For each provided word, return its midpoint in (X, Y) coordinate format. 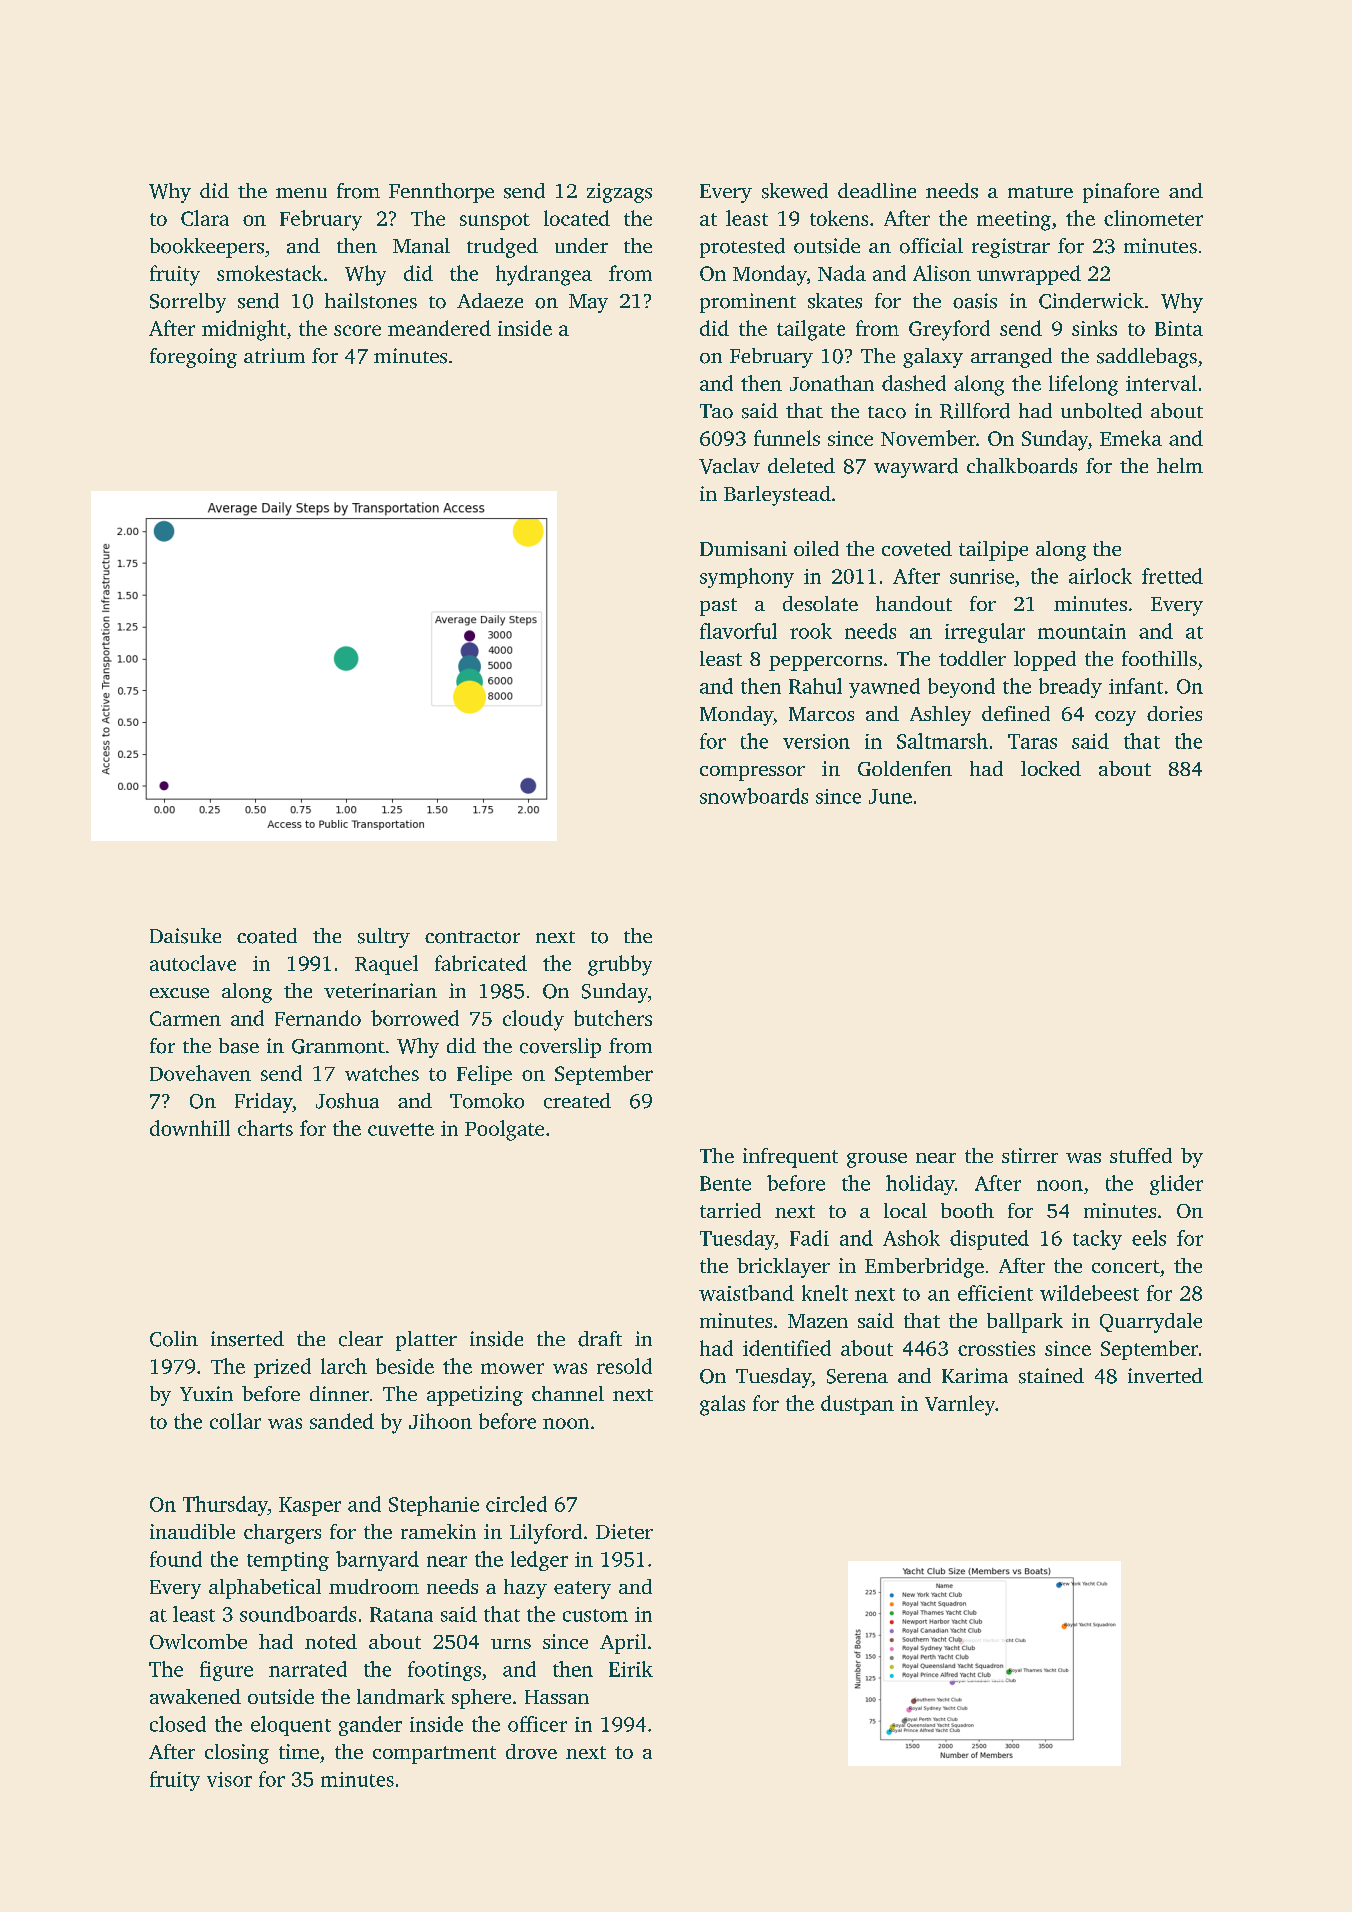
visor (229, 1779)
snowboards (754, 796)
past (718, 607)
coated (267, 936)
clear (361, 1339)
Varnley (960, 1405)
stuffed (1141, 1155)
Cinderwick (1091, 301)
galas (722, 1405)
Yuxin (206, 1393)
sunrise (982, 576)
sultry (384, 938)
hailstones (371, 301)
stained (1051, 1376)
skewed (795, 191)
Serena (857, 1376)
